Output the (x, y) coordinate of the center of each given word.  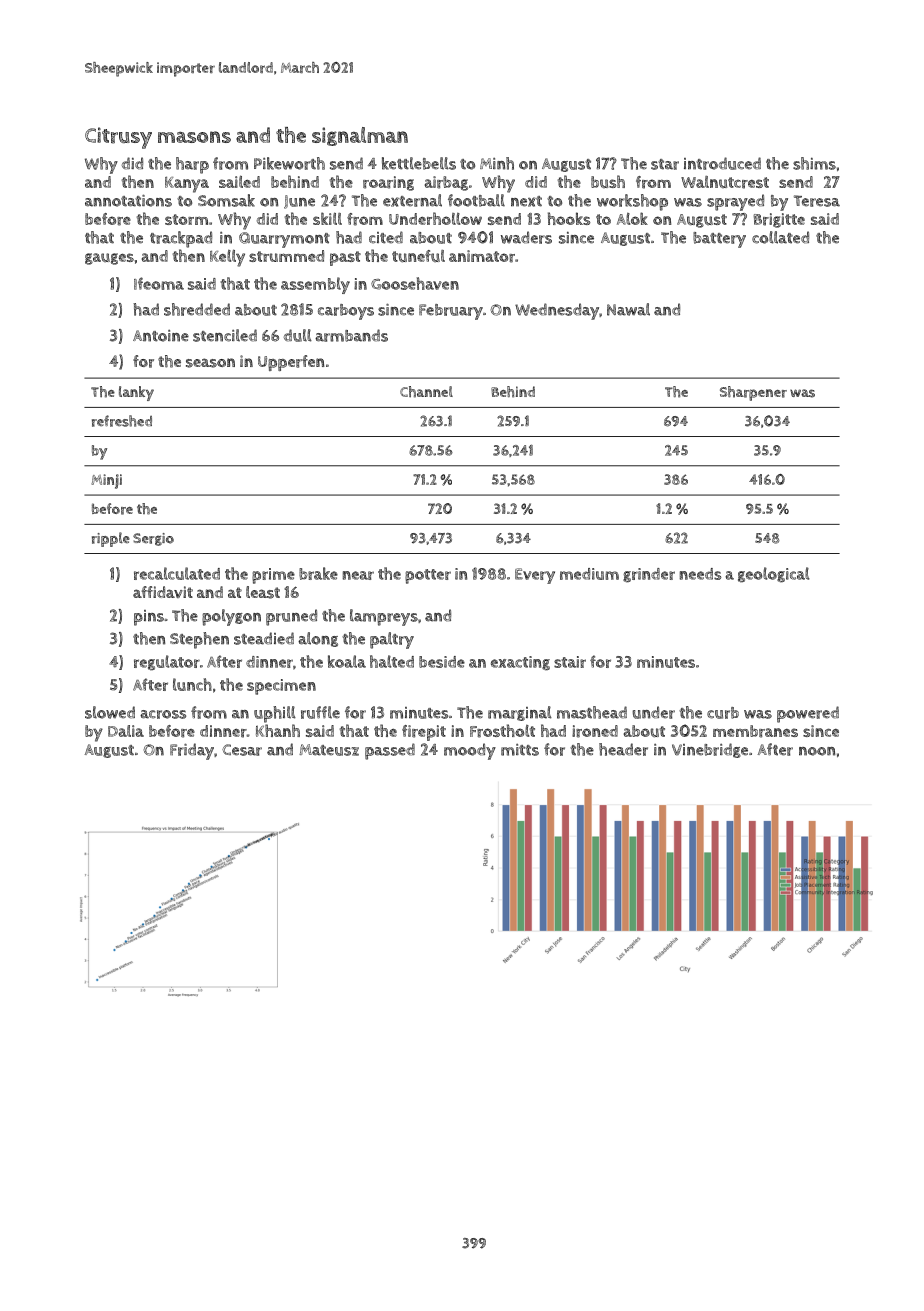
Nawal (628, 309)
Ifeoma (159, 283)
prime (273, 576)
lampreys (384, 617)
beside (442, 662)
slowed (110, 712)
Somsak (226, 200)
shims (814, 163)
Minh (497, 163)
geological (774, 575)
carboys (346, 312)
